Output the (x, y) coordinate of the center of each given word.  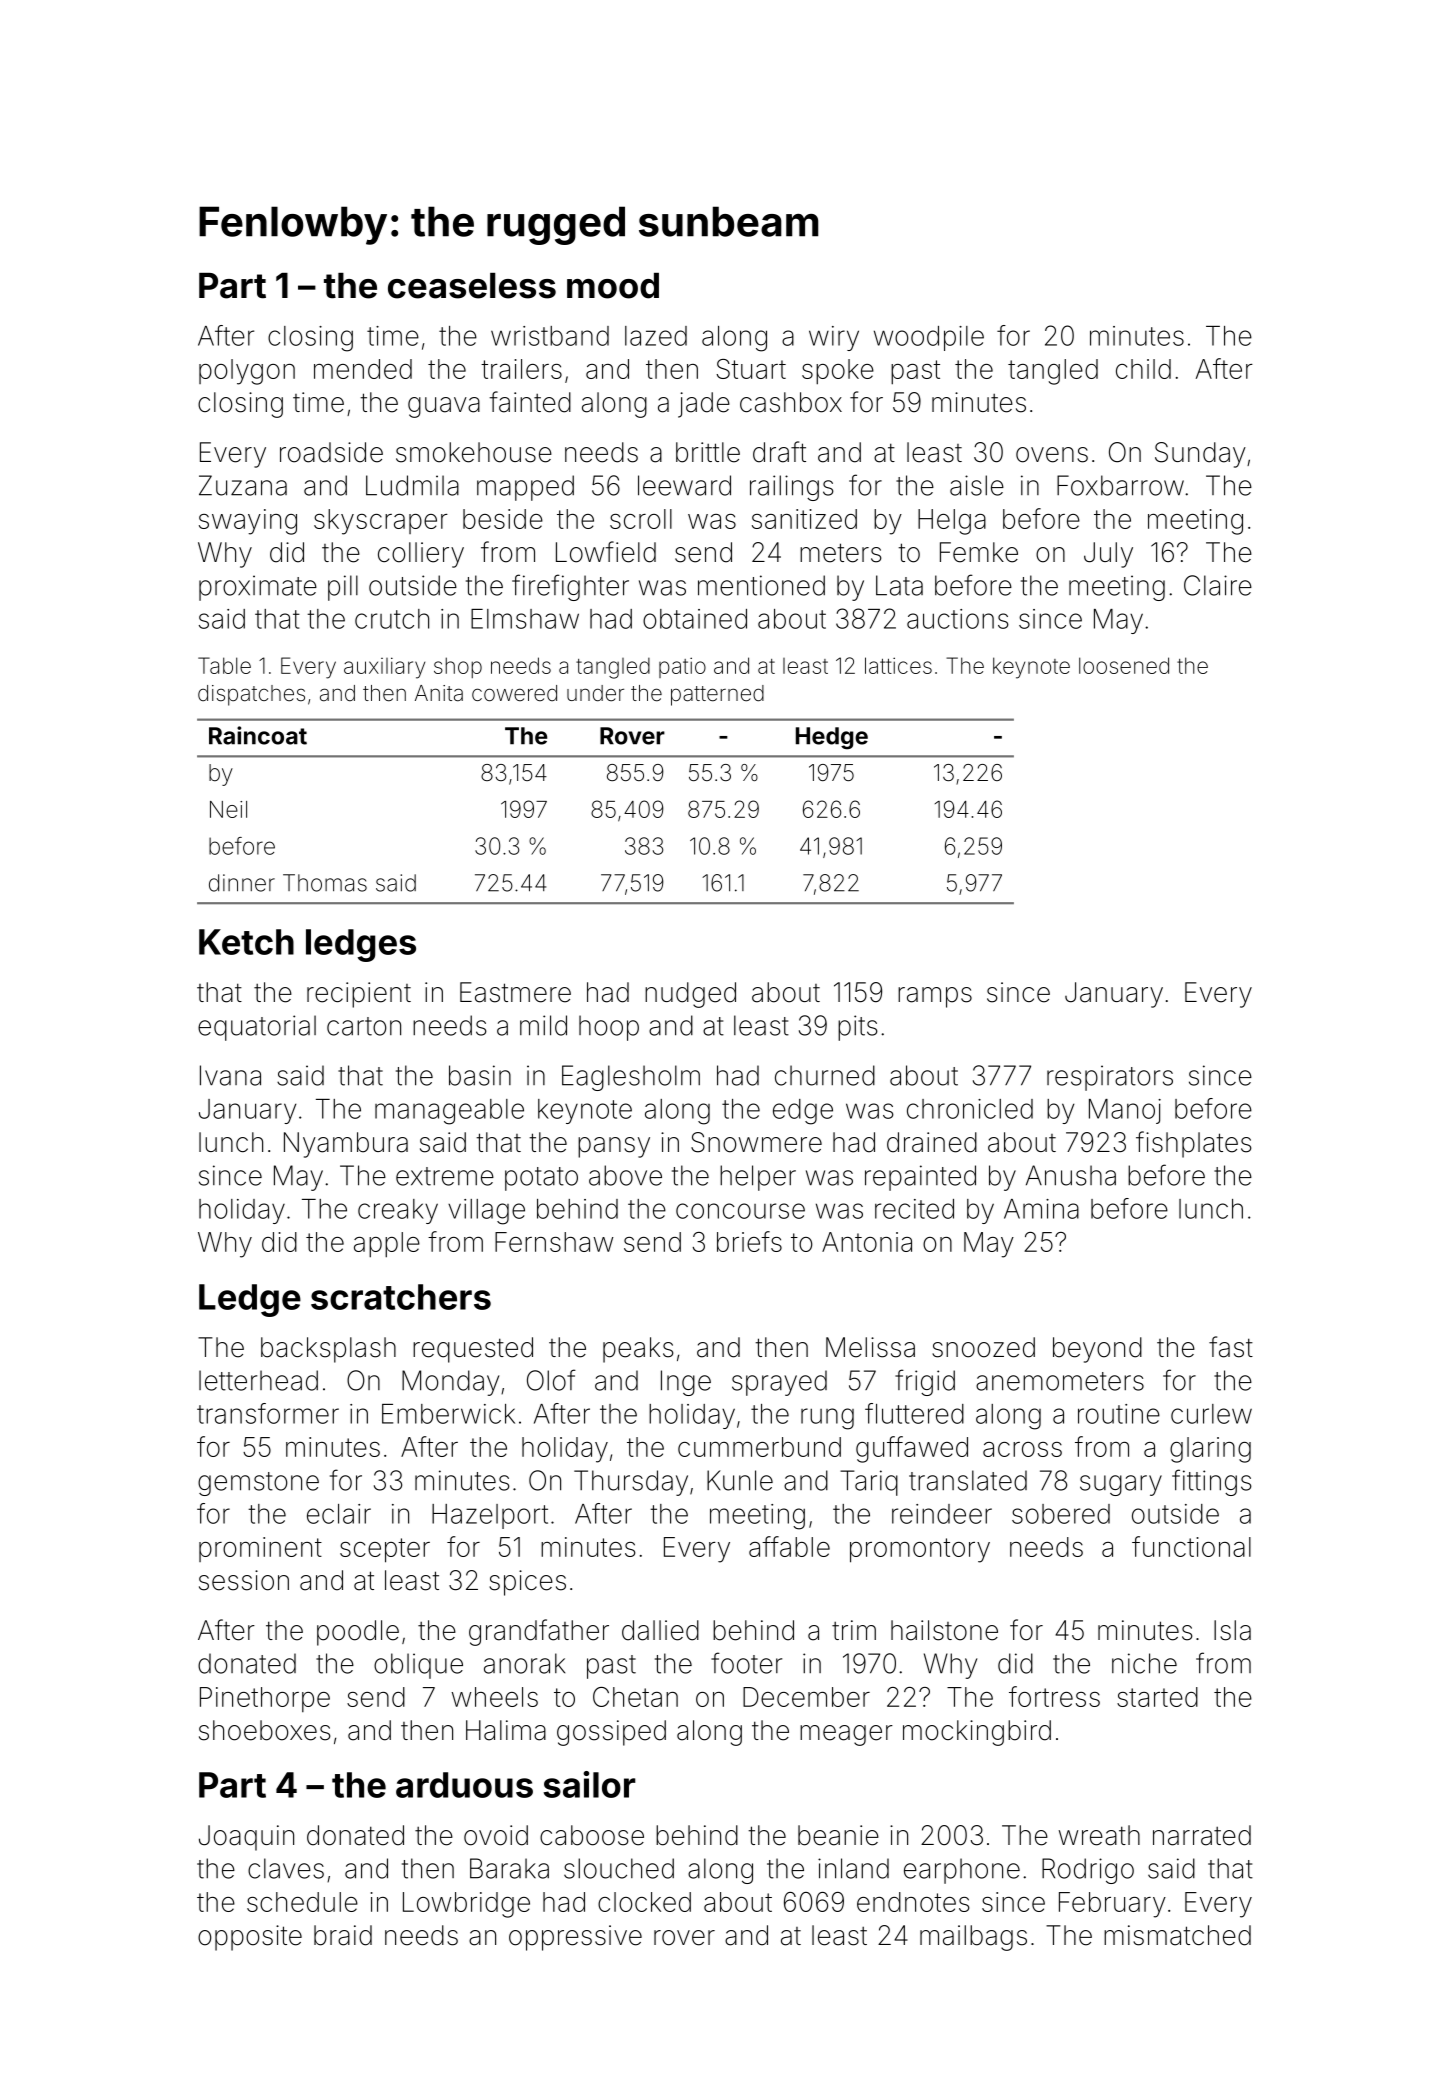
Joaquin (246, 1838)
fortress (1054, 1696)
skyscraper (381, 522)
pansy (614, 1147)
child (1143, 369)
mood (613, 286)
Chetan (635, 1697)
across (1022, 1449)
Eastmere (515, 992)
